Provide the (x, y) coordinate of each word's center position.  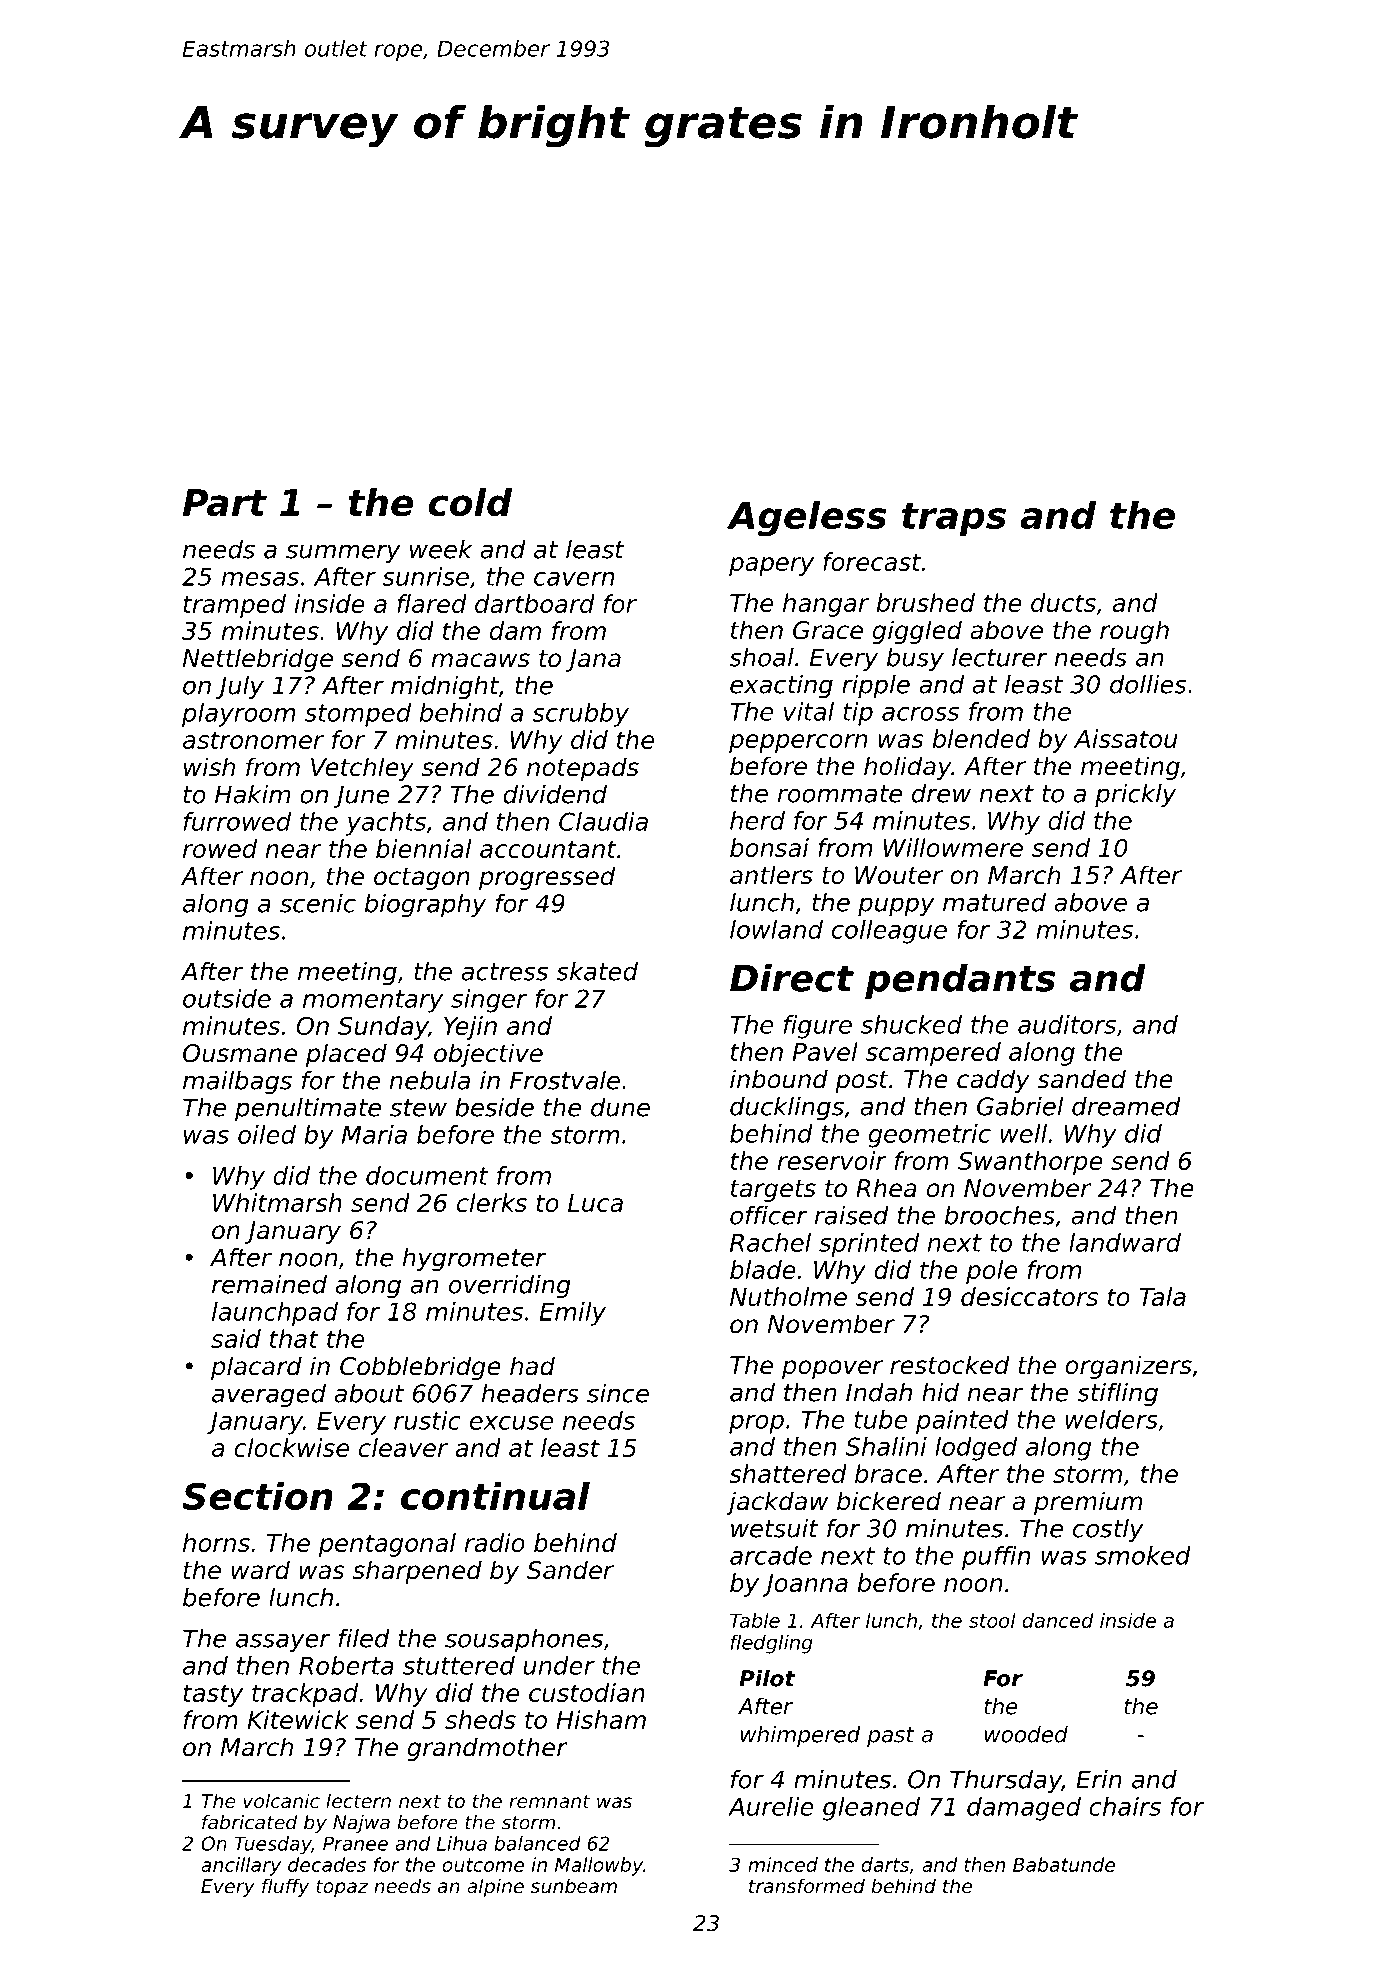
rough (1134, 632)
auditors (1067, 1024)
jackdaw (777, 1503)
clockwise (291, 1447)
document (427, 1175)
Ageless (806, 518)
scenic (318, 903)
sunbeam (574, 1885)
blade (763, 1269)
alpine (495, 1887)
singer (489, 1001)
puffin (996, 1558)
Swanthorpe (1030, 1163)
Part (225, 502)
